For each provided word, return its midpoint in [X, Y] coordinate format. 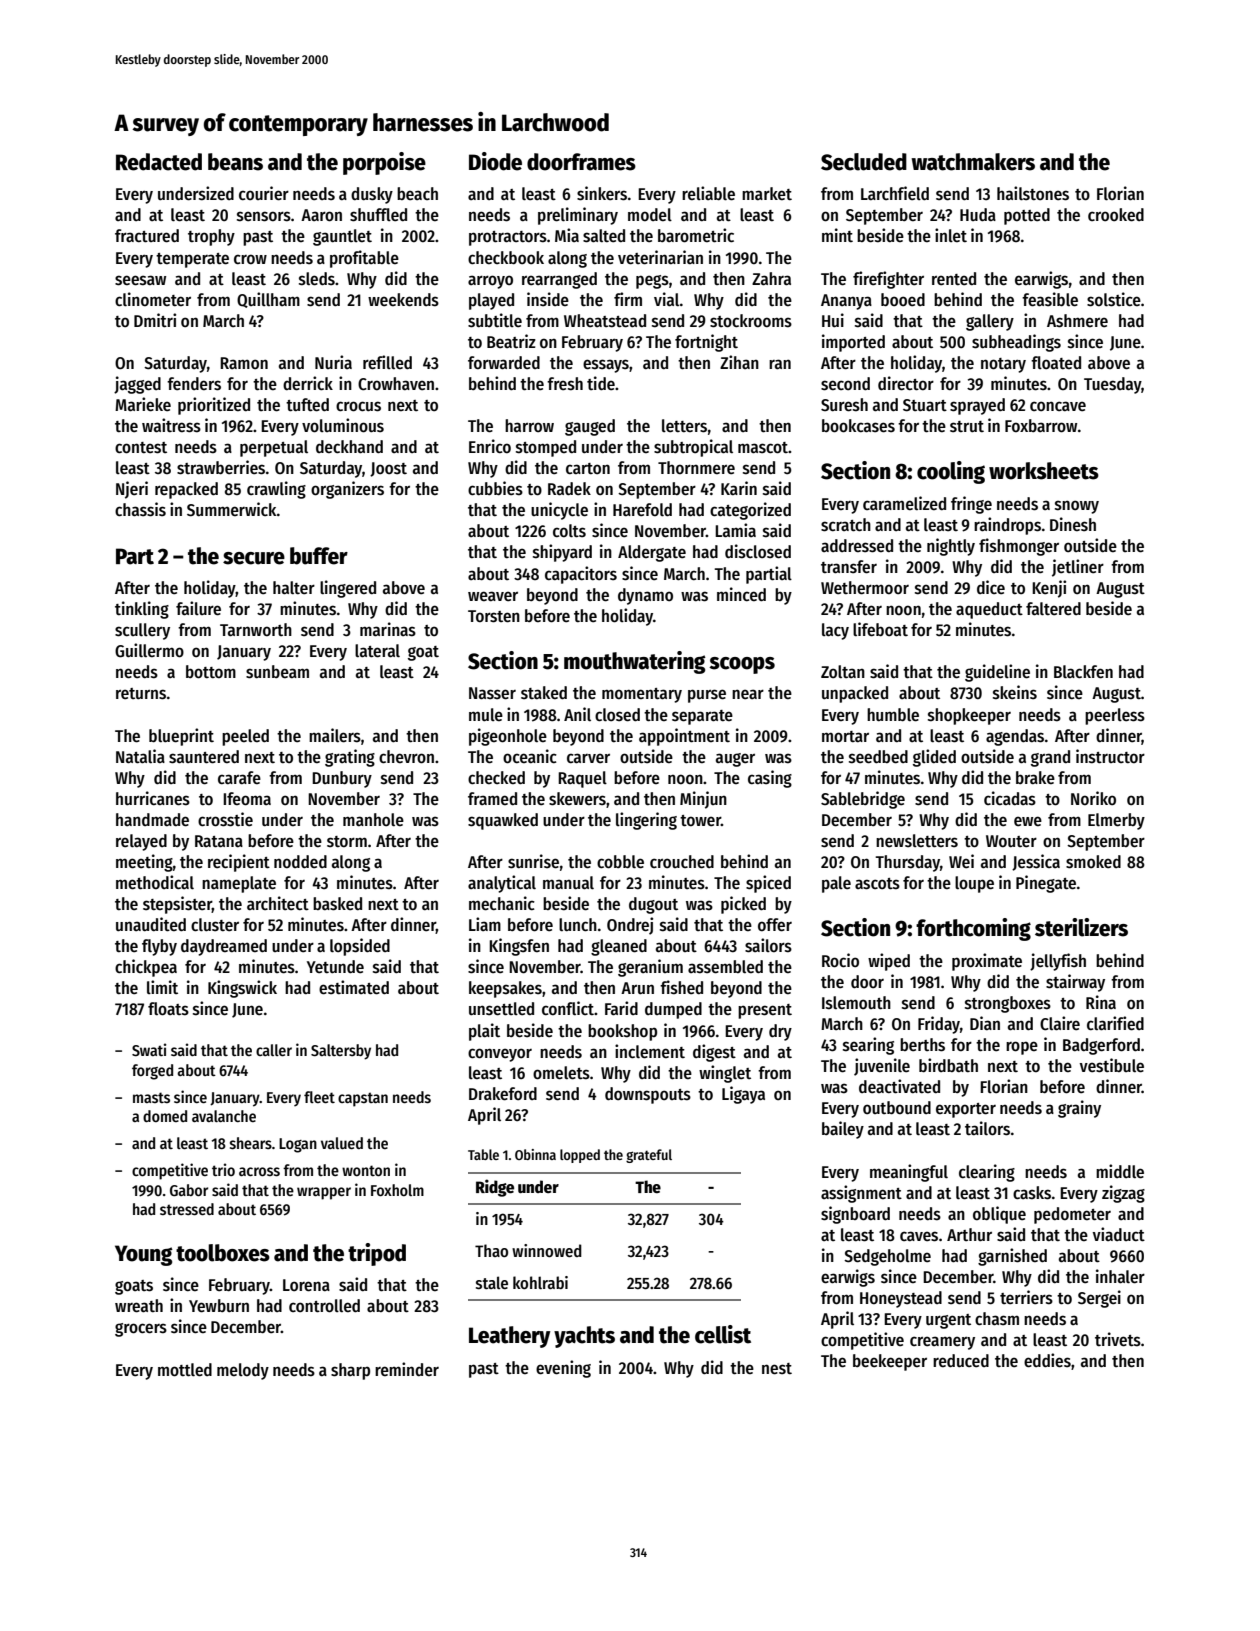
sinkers [602, 193]
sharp [350, 1371]
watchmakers [973, 162]
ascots [877, 884]
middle [1120, 1171]
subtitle [495, 320]
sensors [264, 216]
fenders [194, 384]
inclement [650, 1051]
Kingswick [242, 989]
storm [347, 842]
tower [700, 821]
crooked [1116, 215]
